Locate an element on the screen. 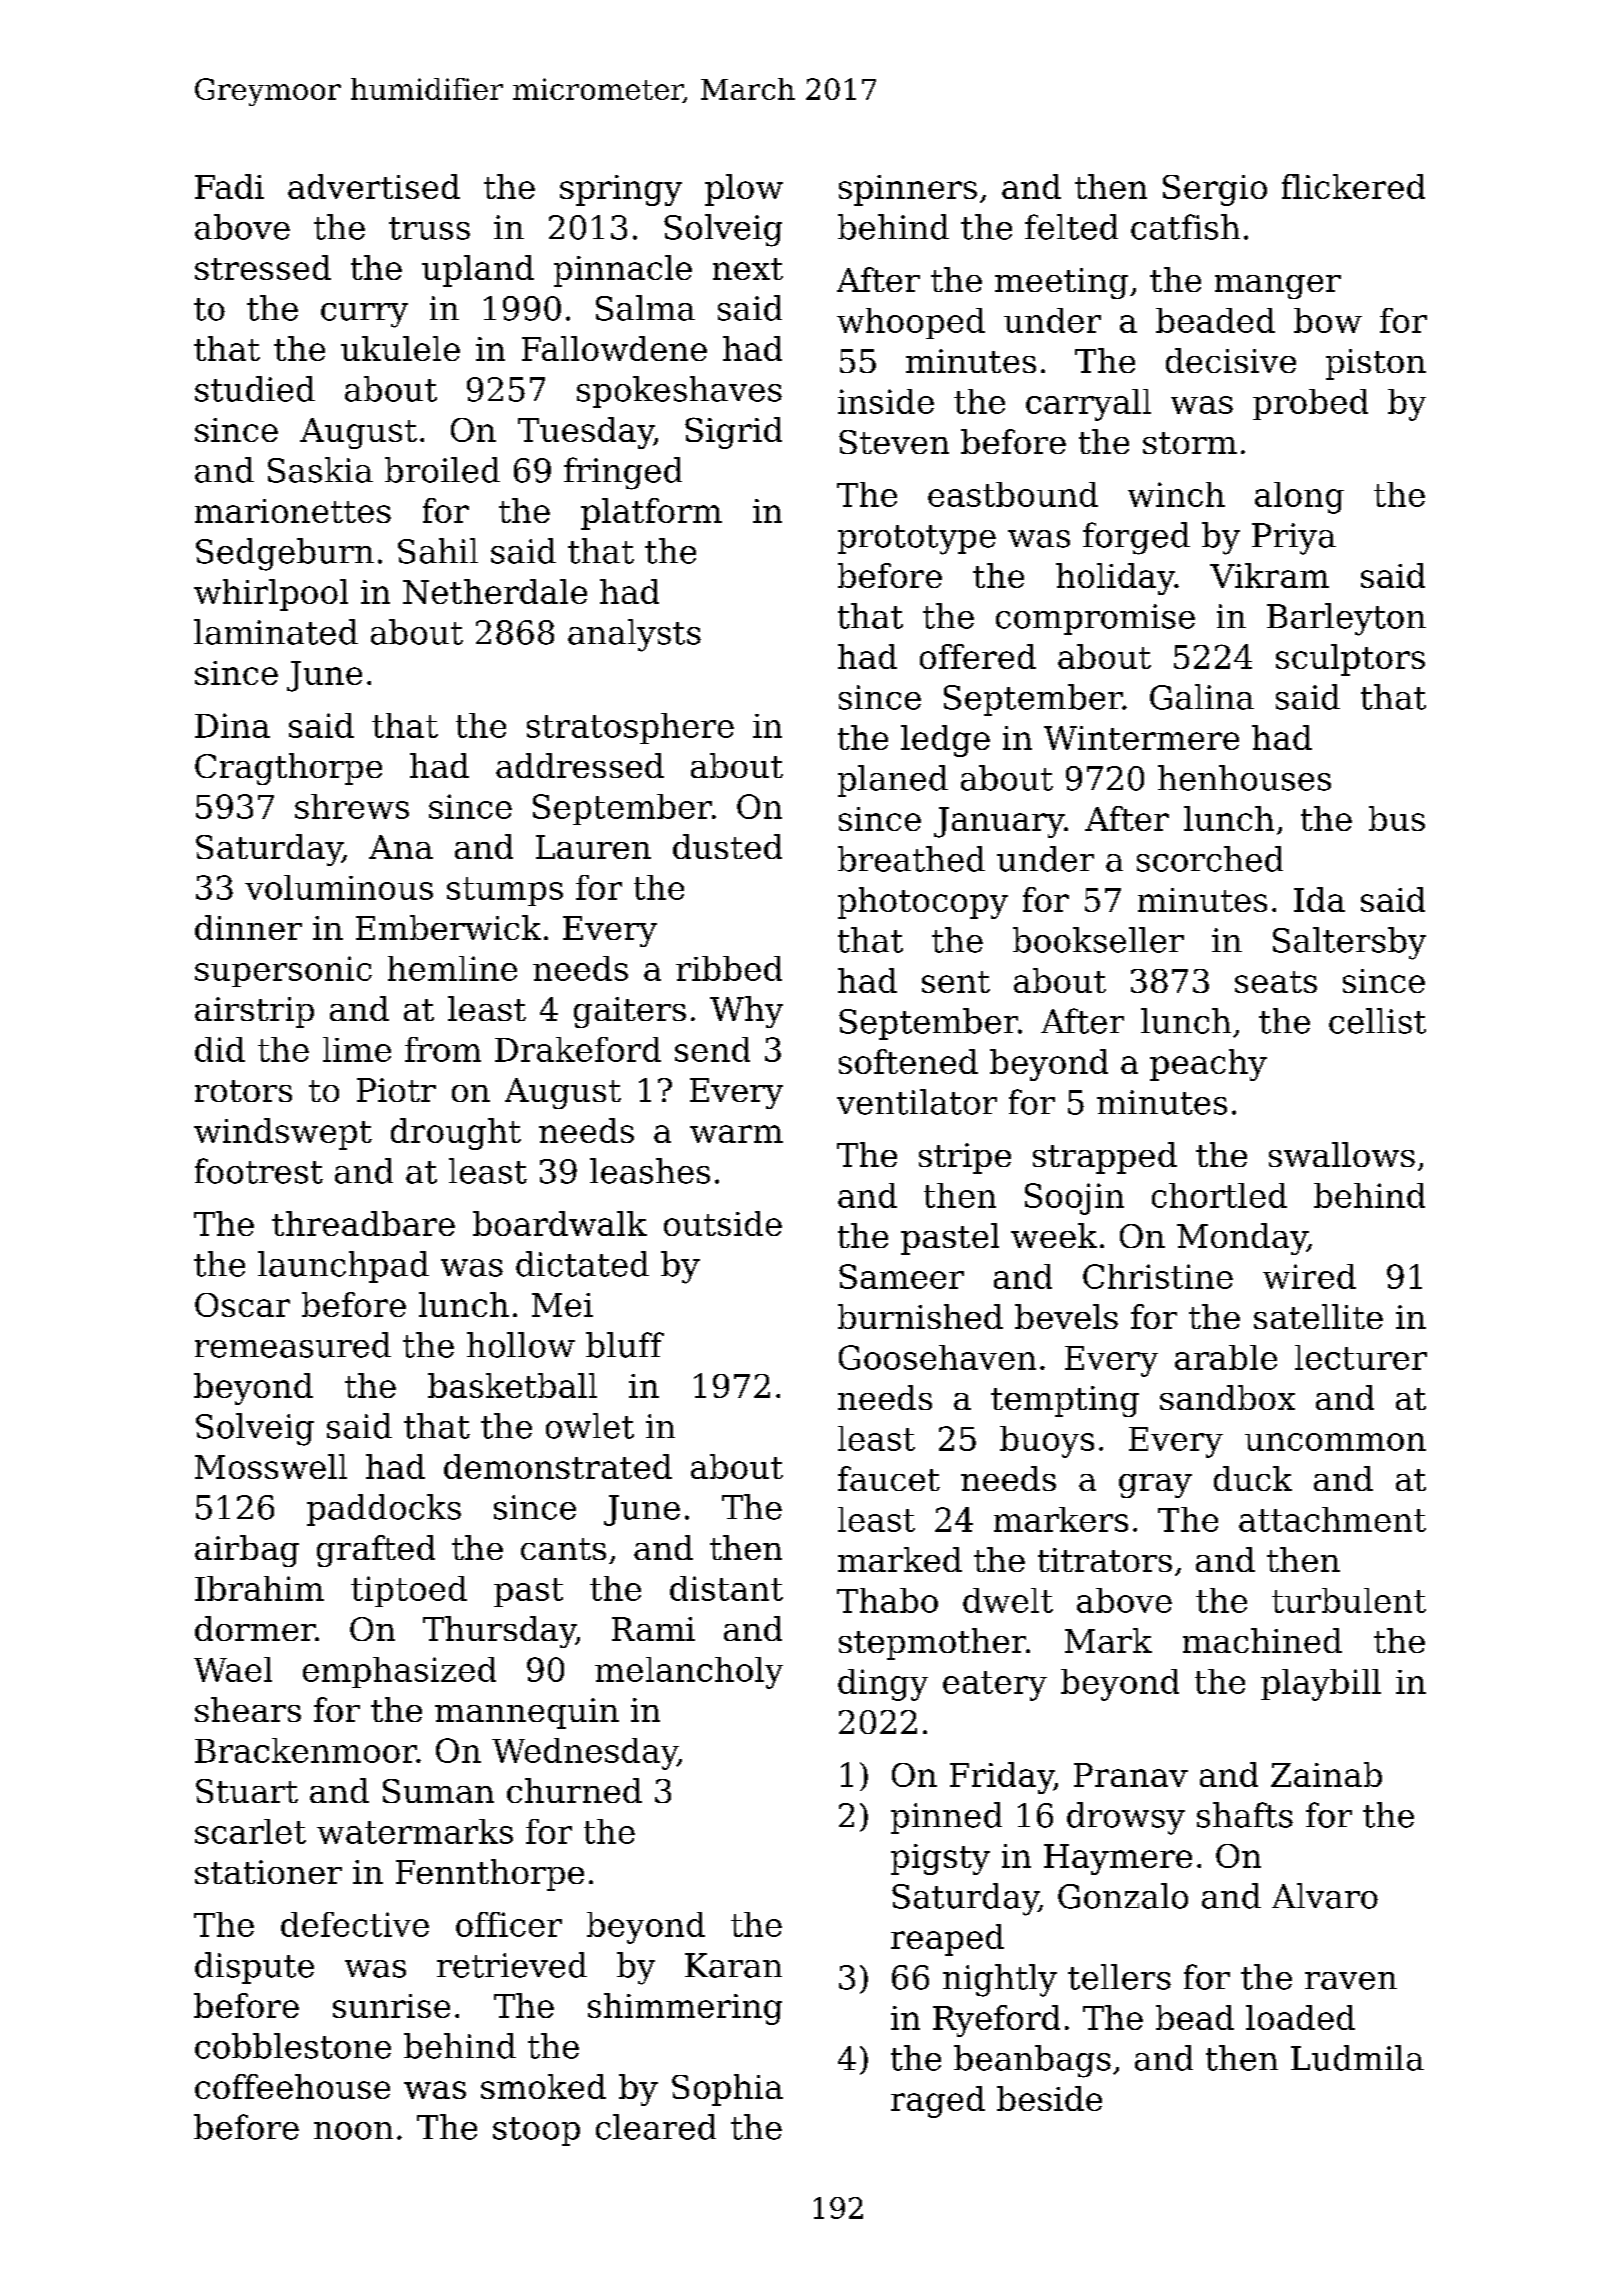 The image size is (1620, 2292). melancholy is located at coordinates (689, 1673).
